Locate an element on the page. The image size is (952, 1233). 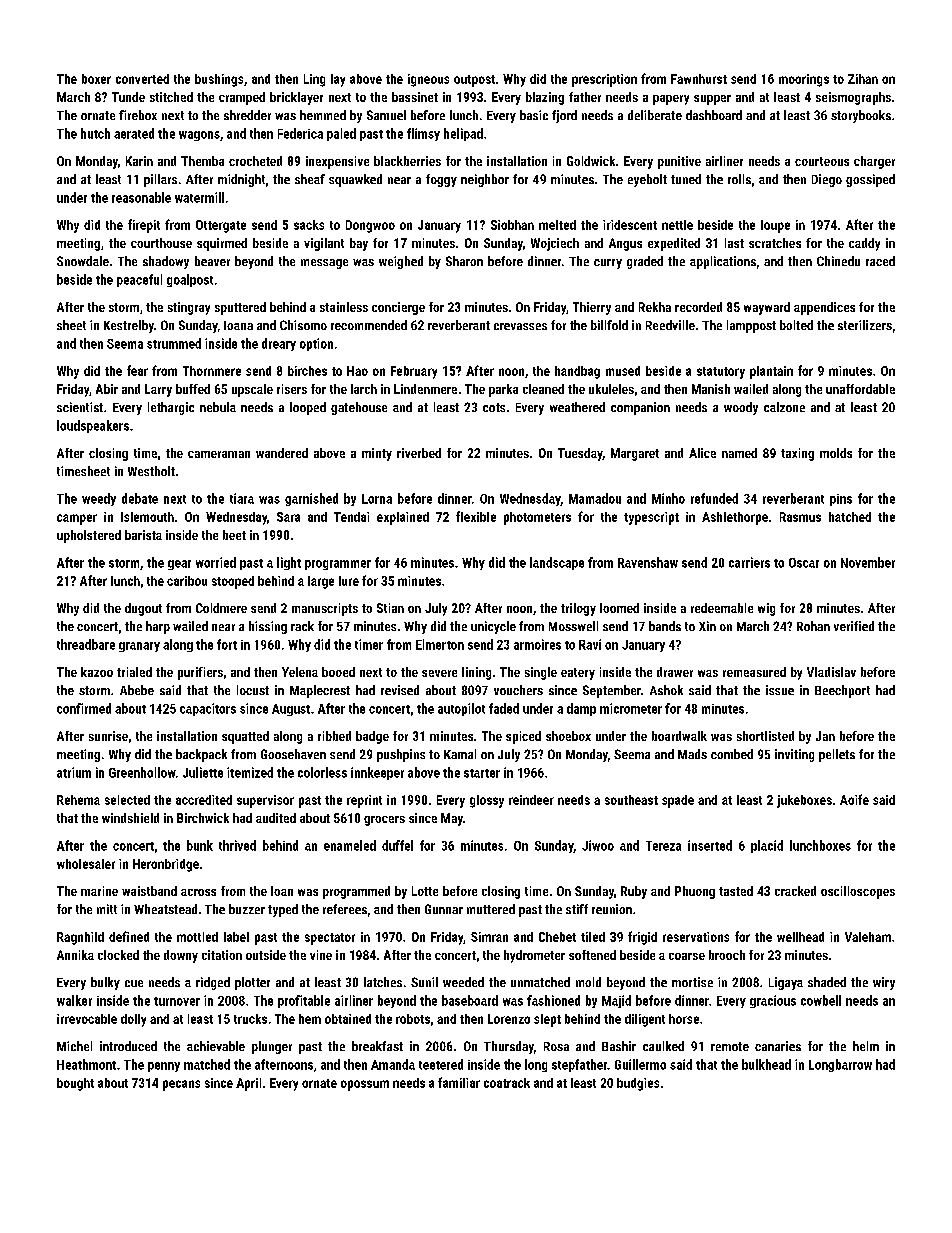
outpost is located at coordinates (474, 81).
